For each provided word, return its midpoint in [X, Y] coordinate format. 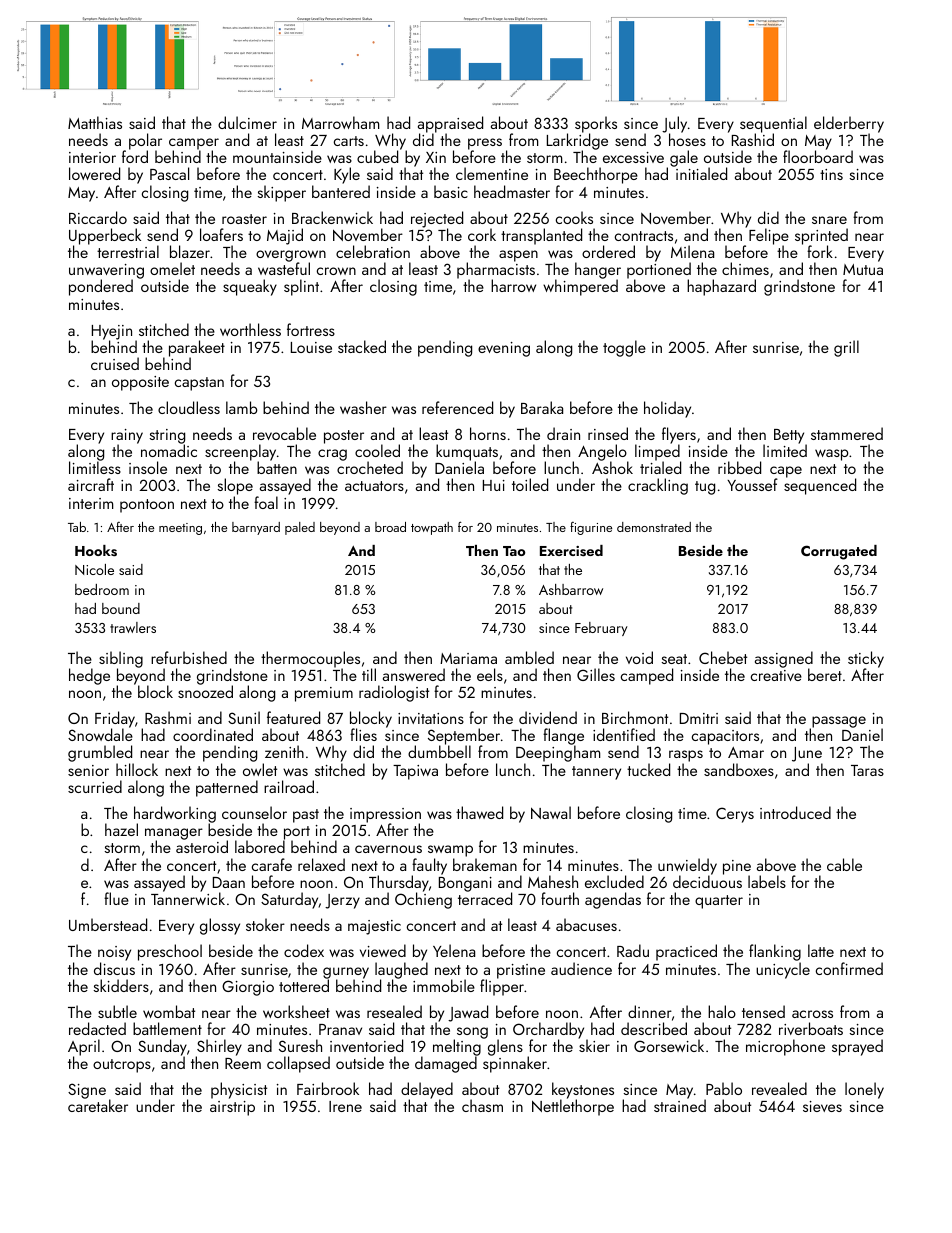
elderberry [849, 124]
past [306, 816]
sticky [866, 659]
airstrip [232, 1108]
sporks [596, 124]
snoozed [205, 692]
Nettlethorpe [573, 1108]
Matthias [95, 122]
